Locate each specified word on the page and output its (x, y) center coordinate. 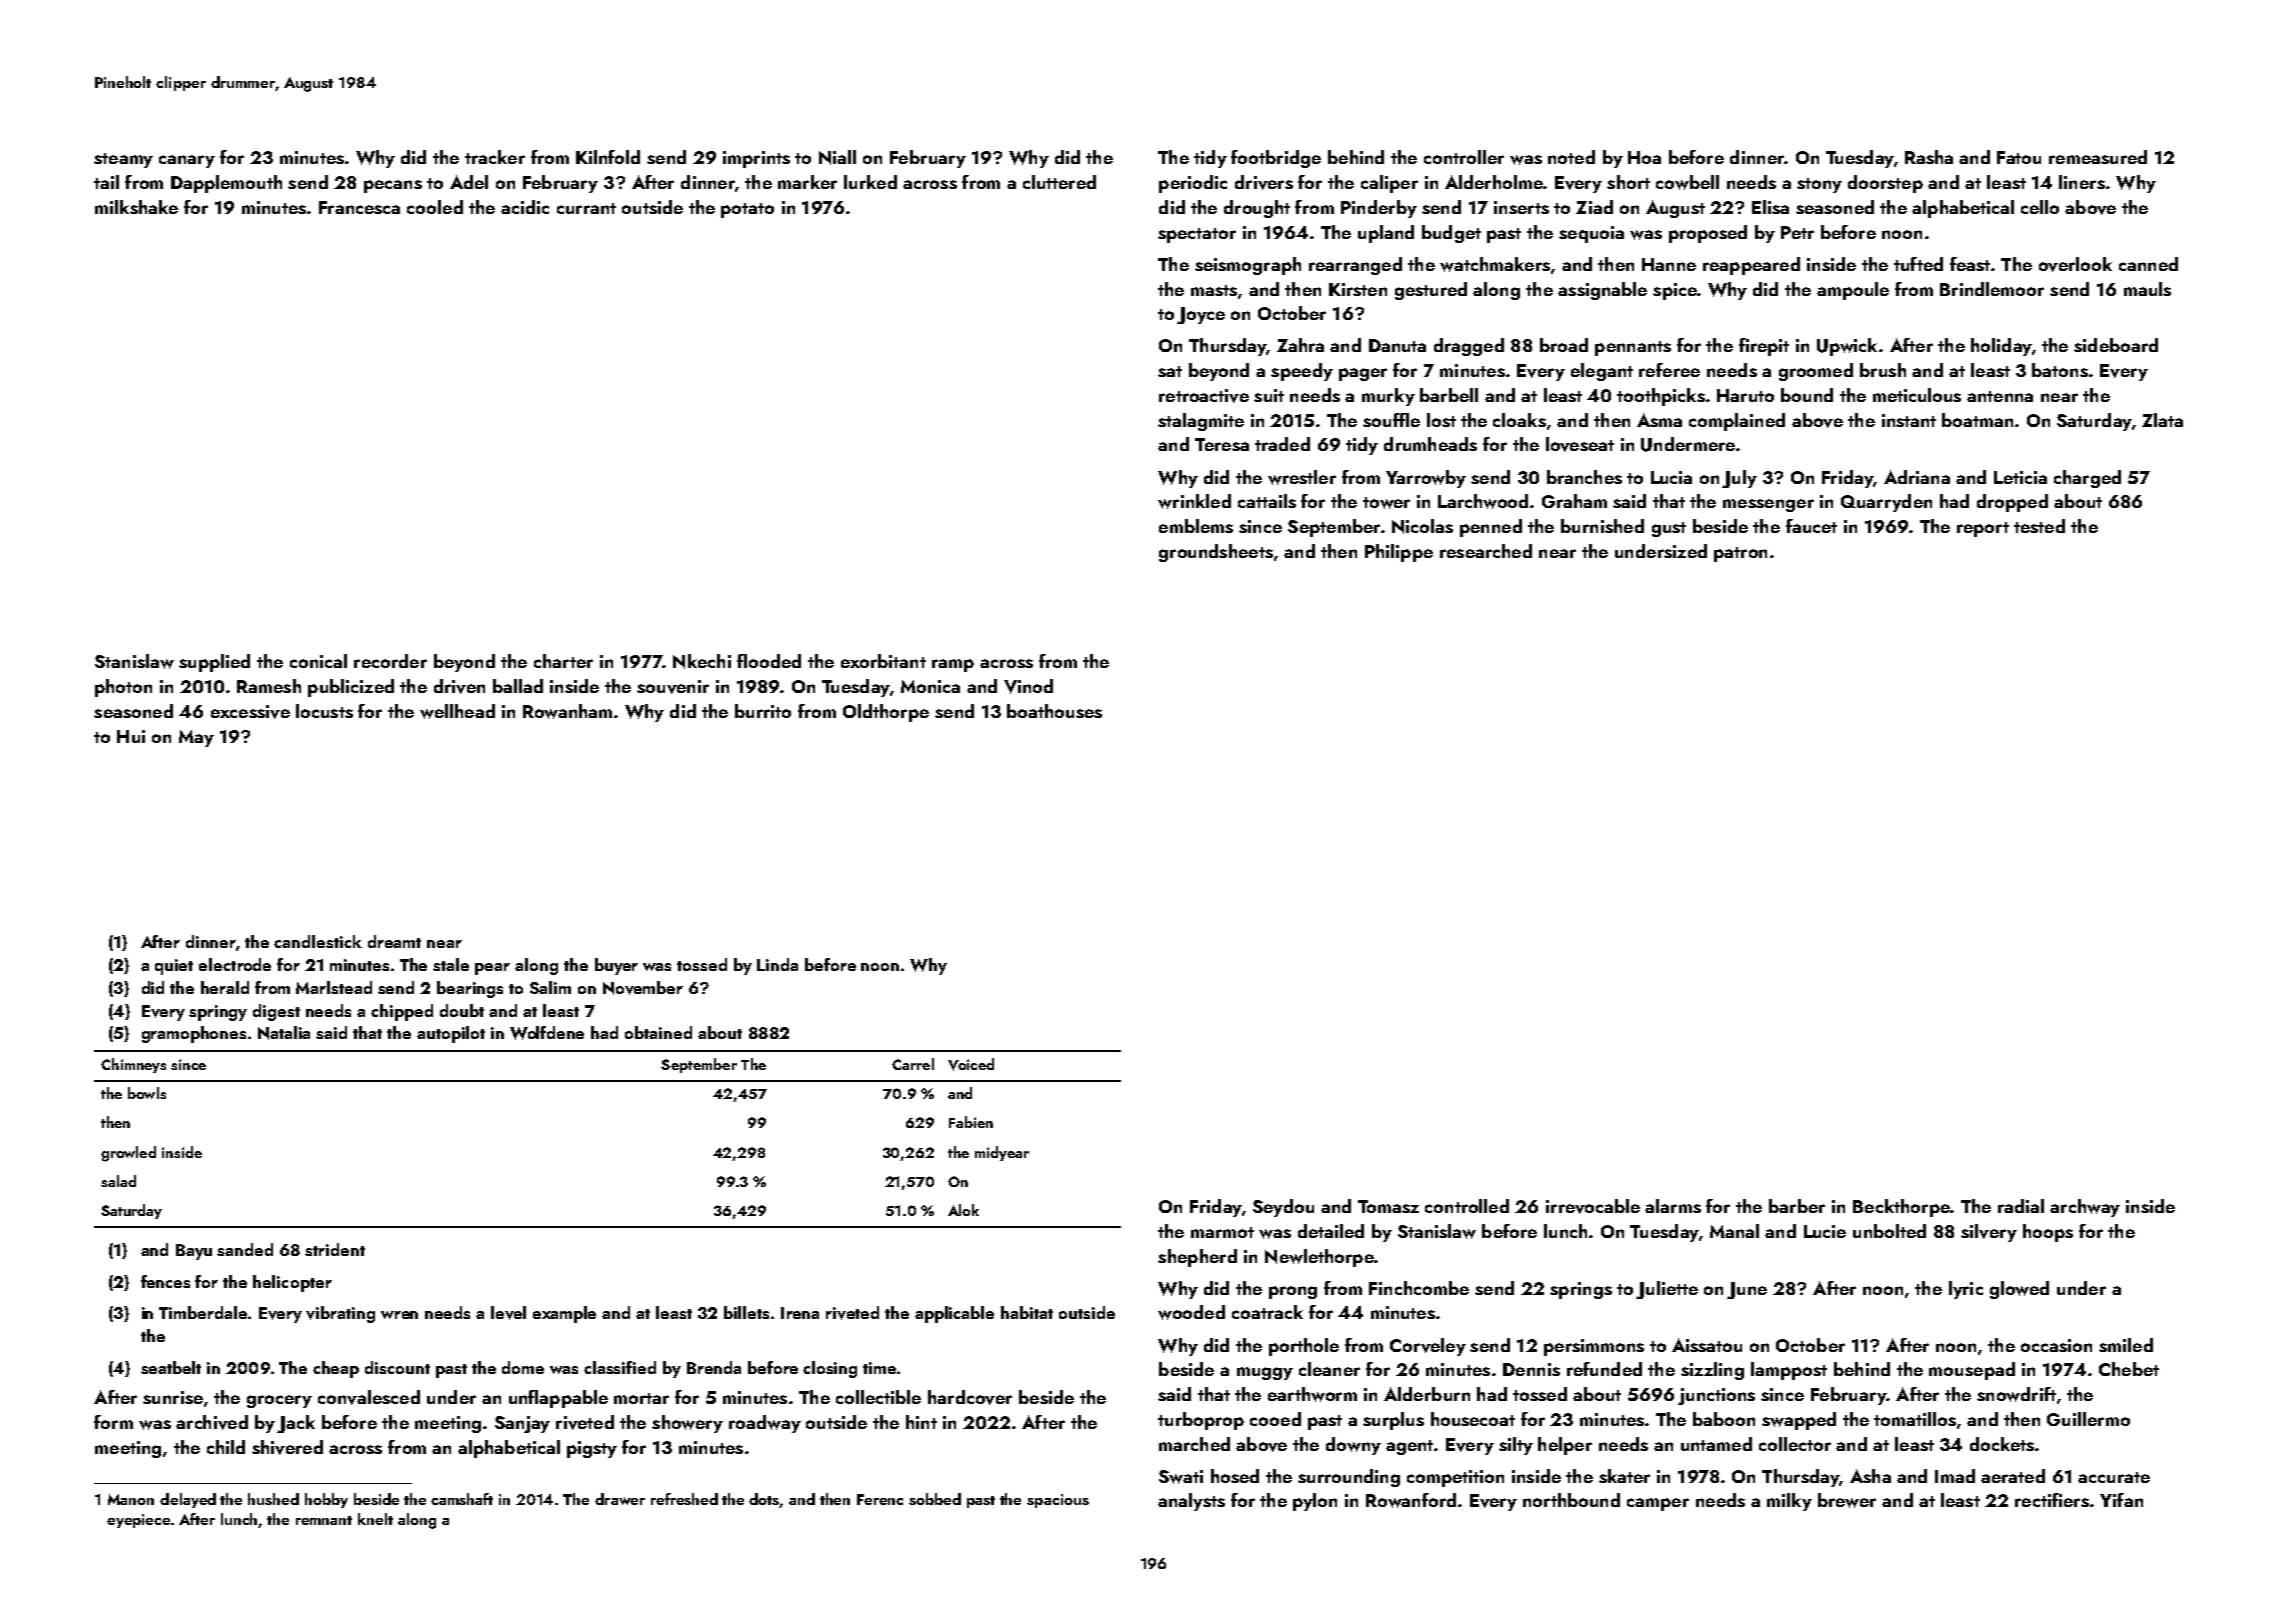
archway (2085, 1208)
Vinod (1028, 686)
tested (2039, 526)
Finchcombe (1419, 1288)
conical (318, 661)
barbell (1449, 395)
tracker (495, 157)
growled (128, 1154)
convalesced (369, 1397)
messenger (1768, 505)
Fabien (971, 1122)
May (196, 738)
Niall (837, 157)
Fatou (2019, 157)
